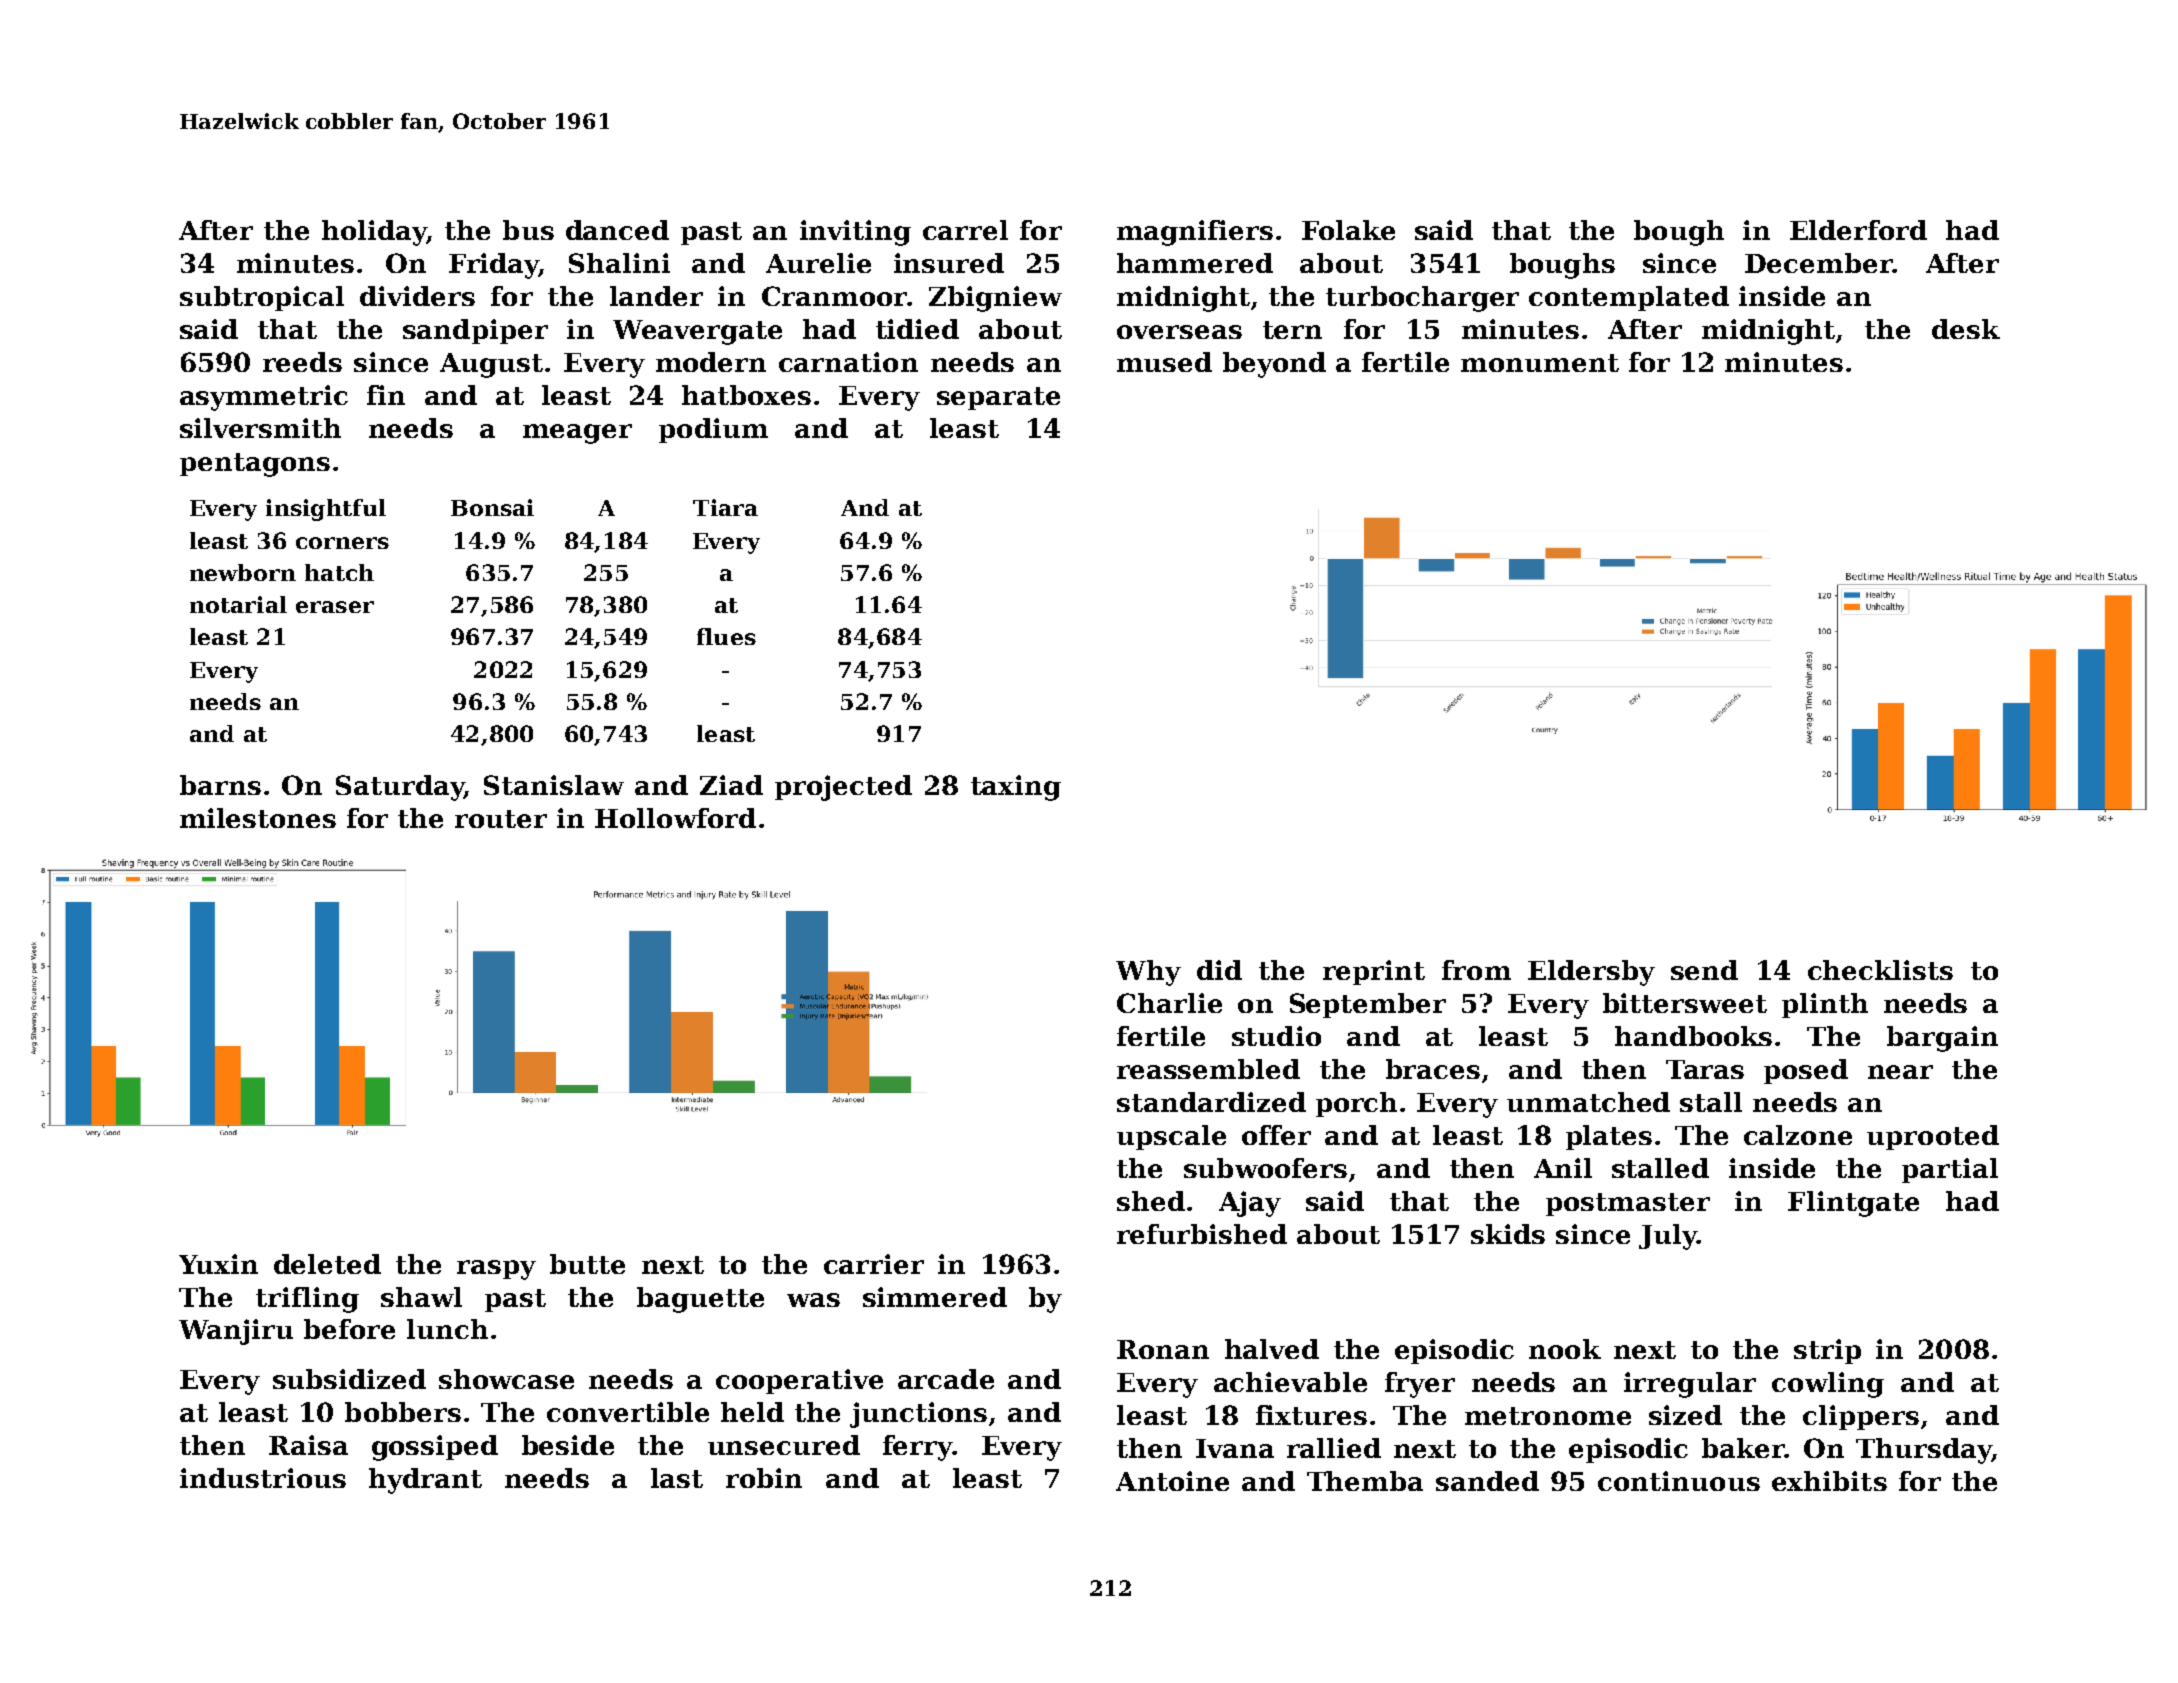 This screenshot has height=1683, width=2178. Describe the element at coordinates (258, 818) in the screenshot. I see `milestones` at that location.
